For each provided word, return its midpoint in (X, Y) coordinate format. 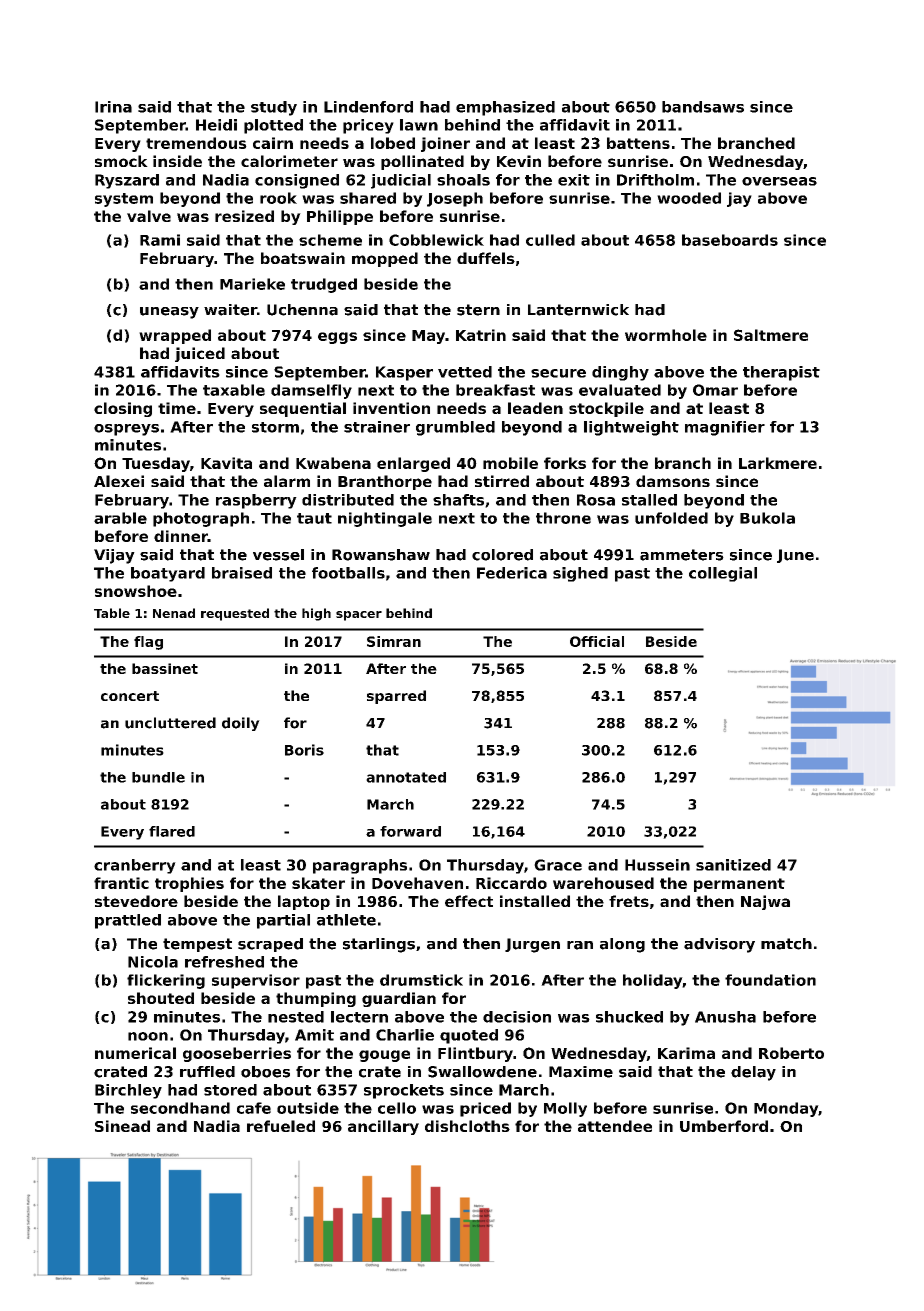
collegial (723, 574)
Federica (512, 573)
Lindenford (368, 107)
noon (148, 1036)
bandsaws (703, 107)
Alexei (119, 481)
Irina (113, 107)
